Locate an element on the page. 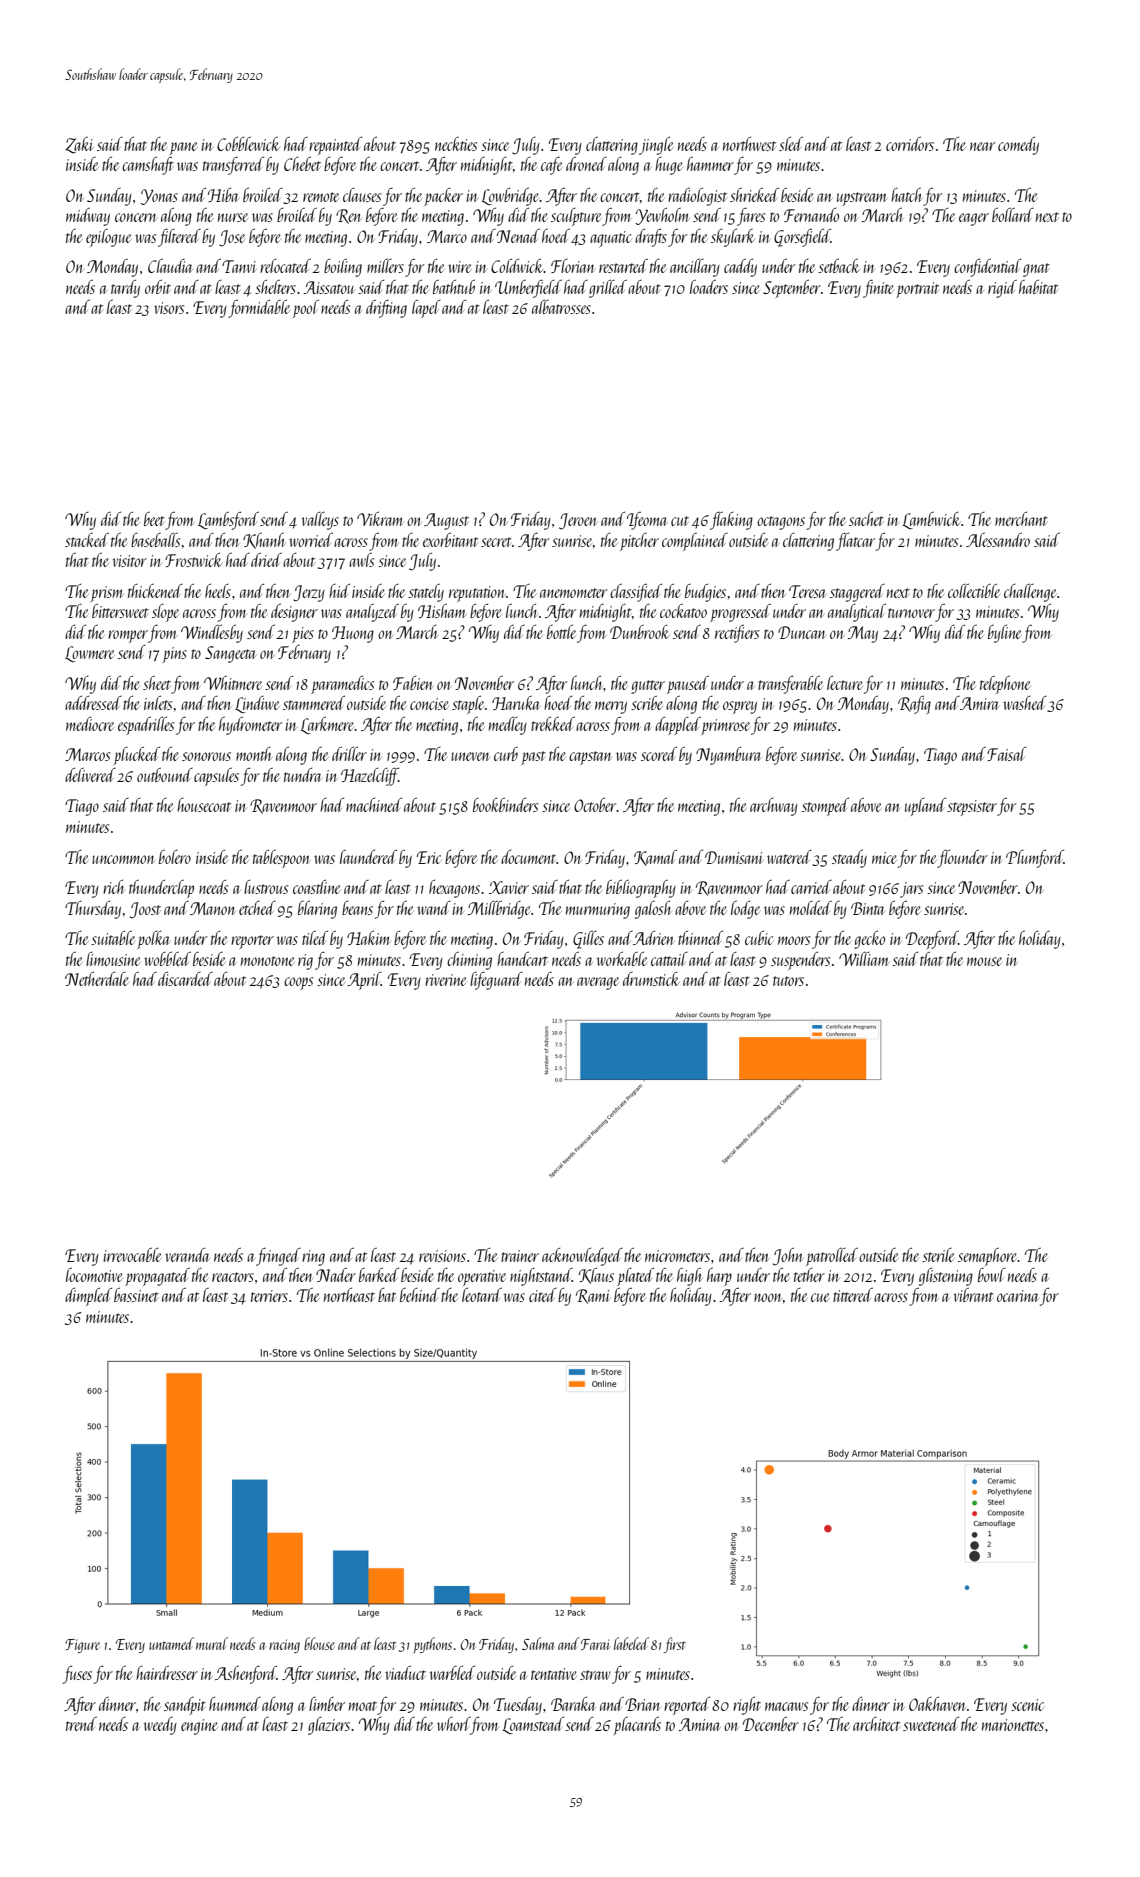  concise is located at coordinates (429, 704).
